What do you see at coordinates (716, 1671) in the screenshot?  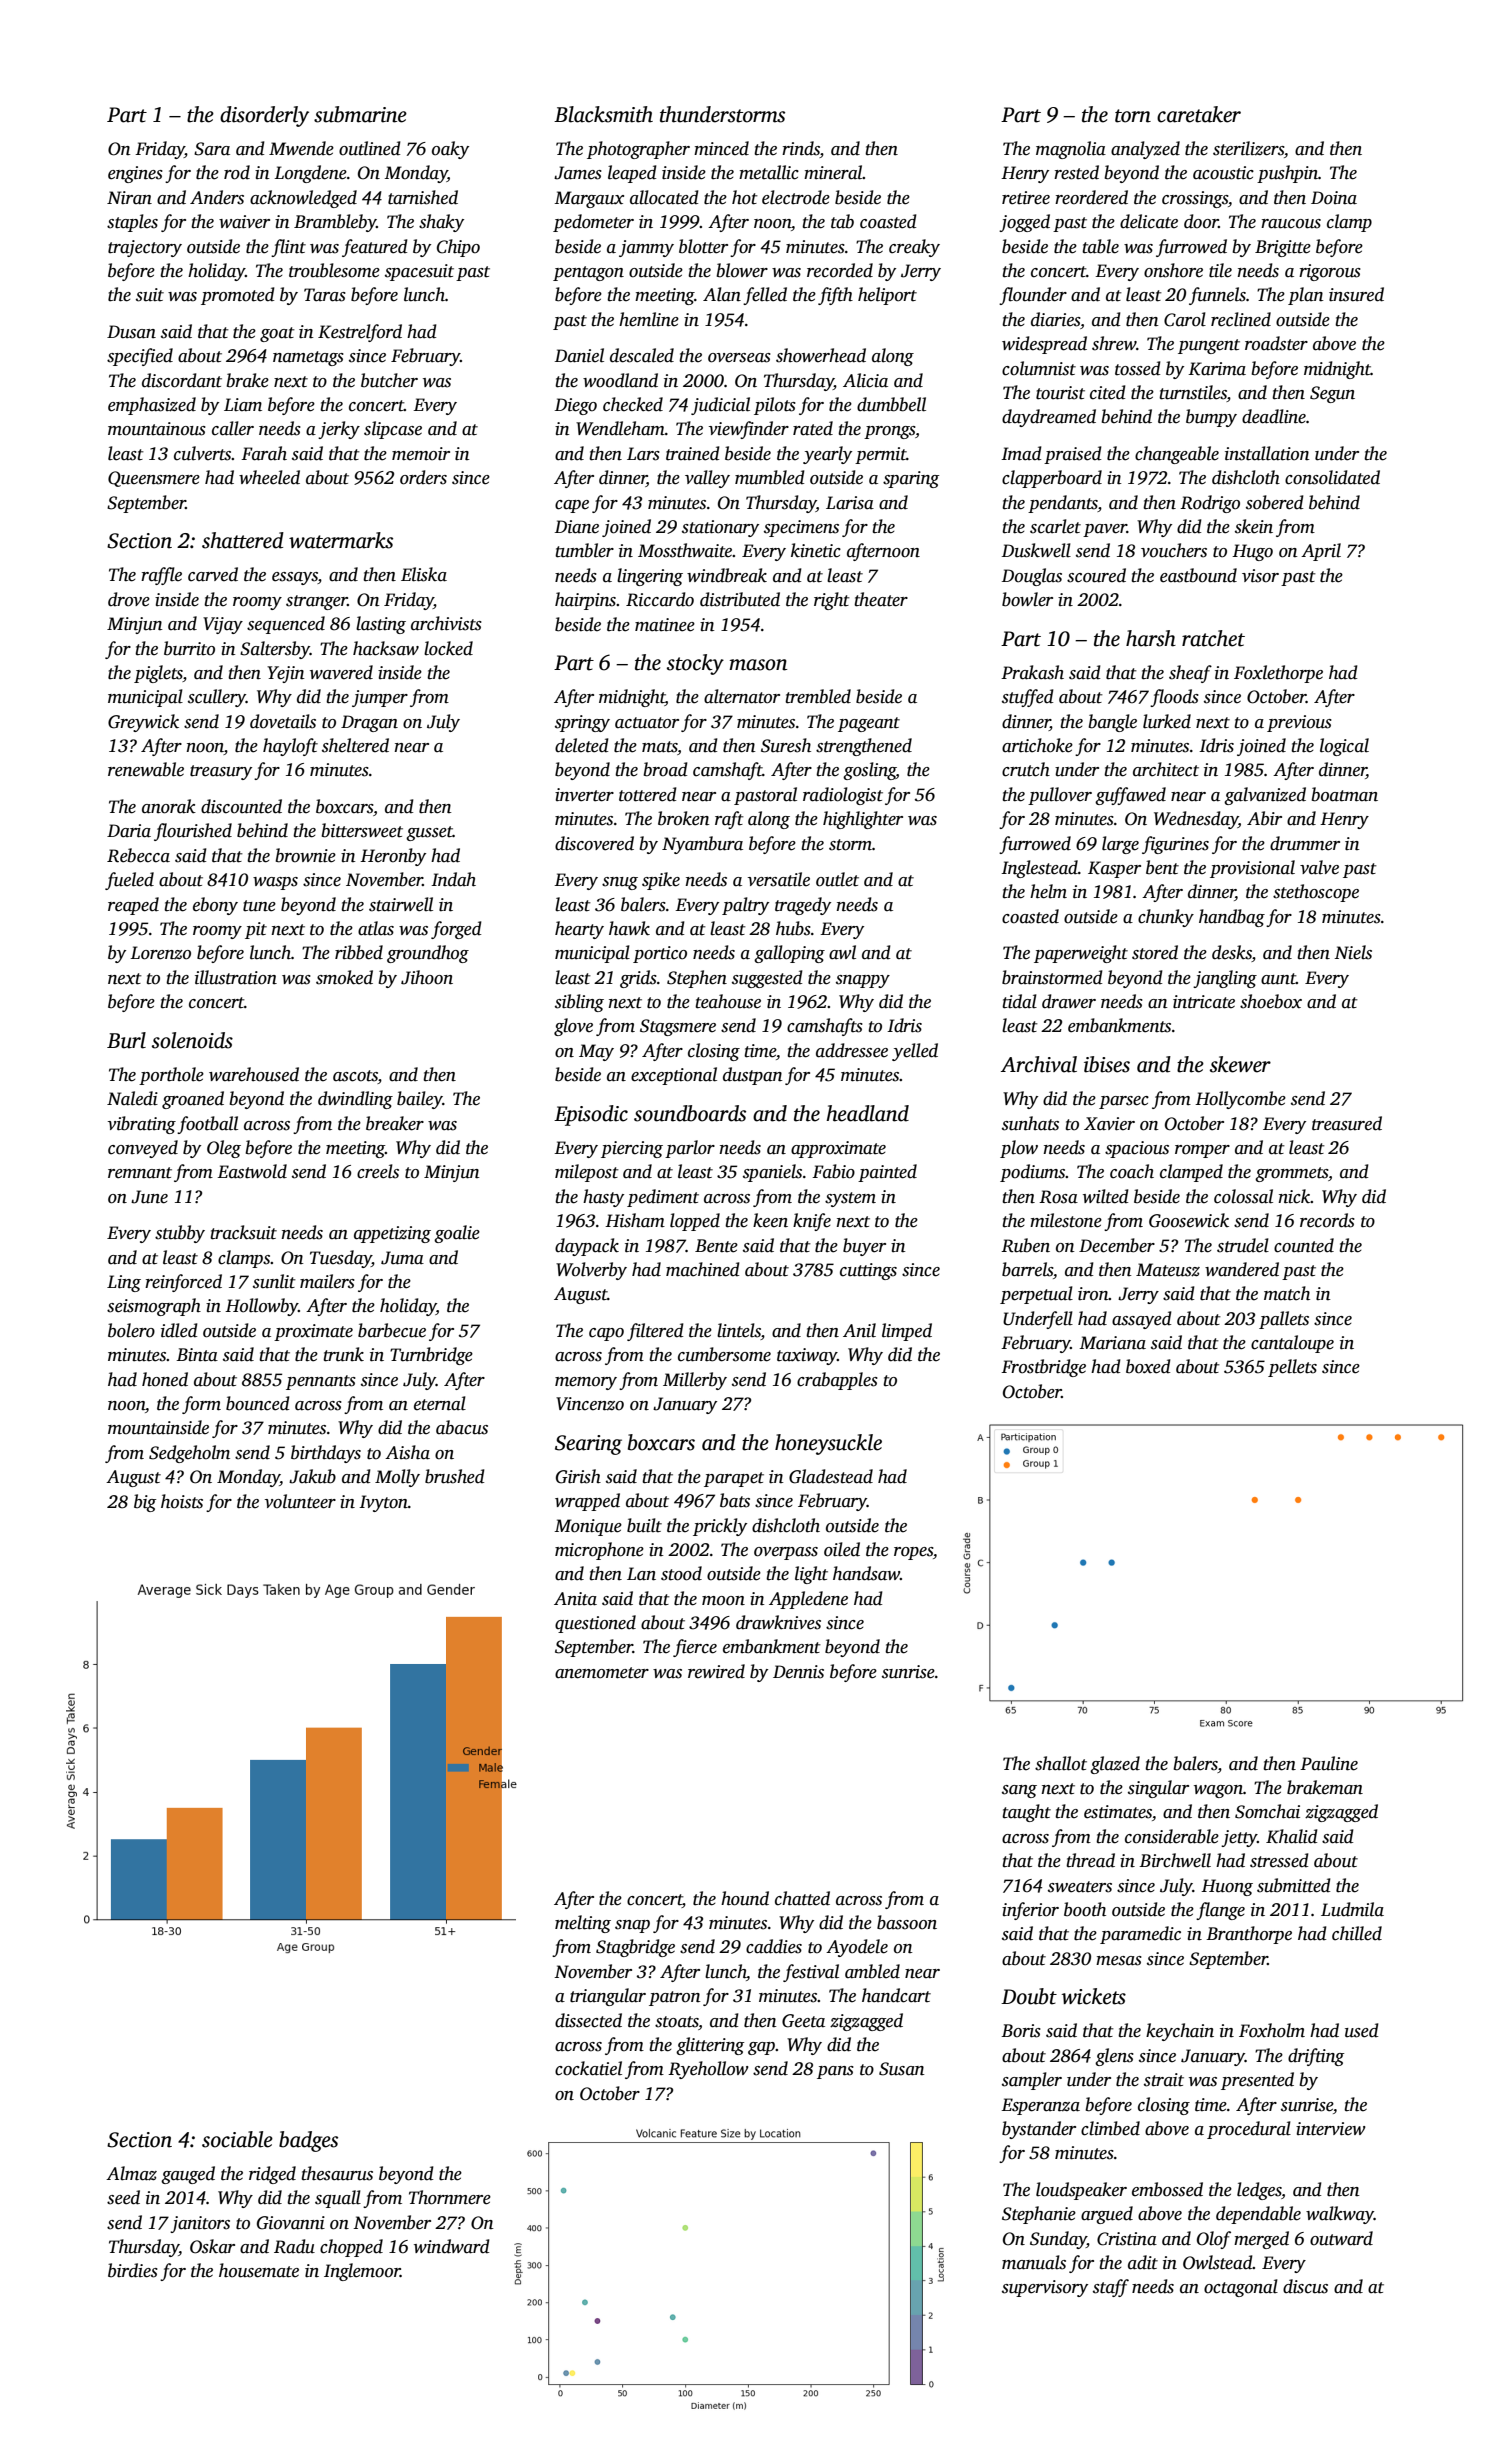 I see `rewired` at bounding box center [716, 1671].
